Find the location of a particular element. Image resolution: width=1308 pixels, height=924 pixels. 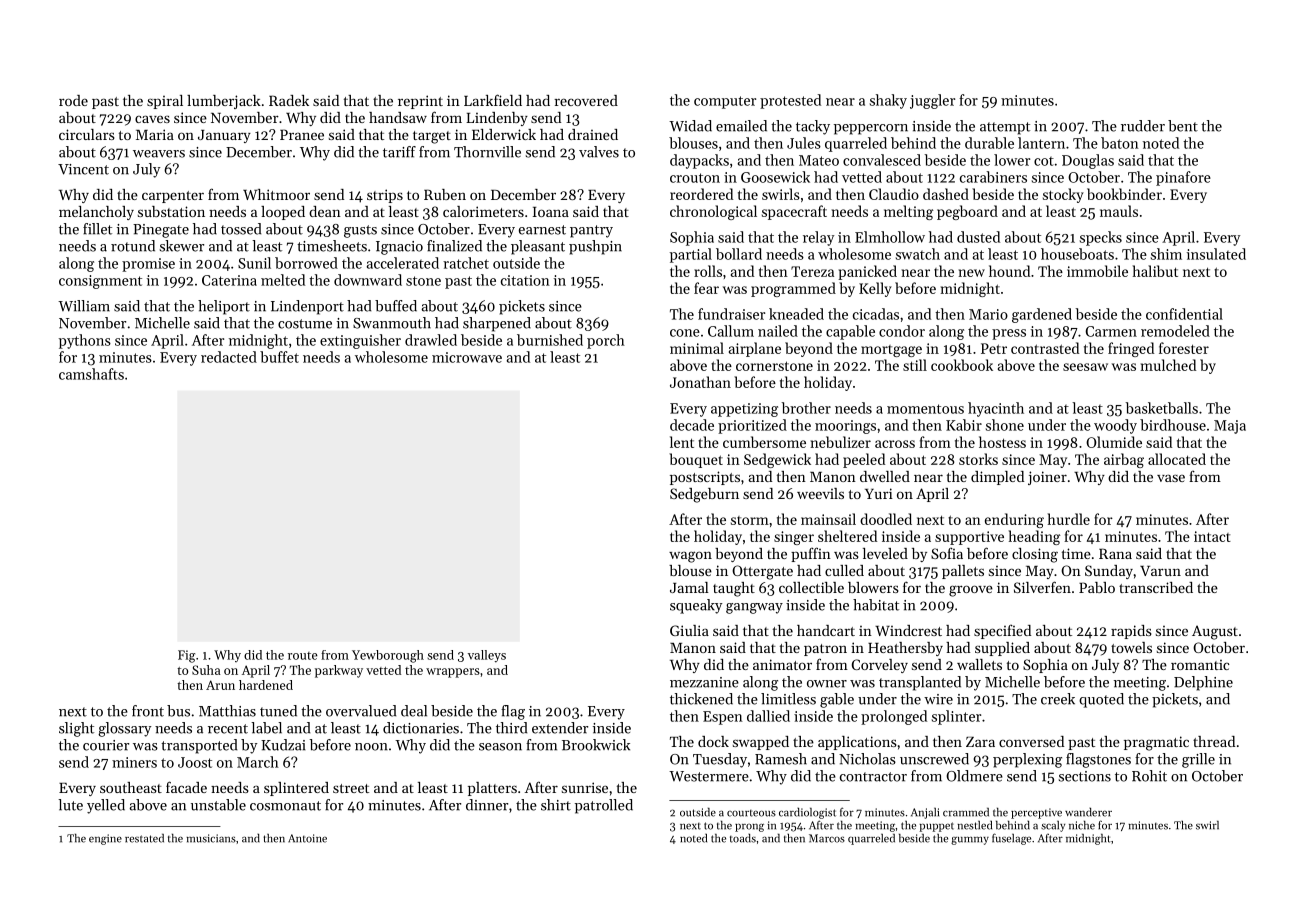

January is located at coordinates (224, 136).
